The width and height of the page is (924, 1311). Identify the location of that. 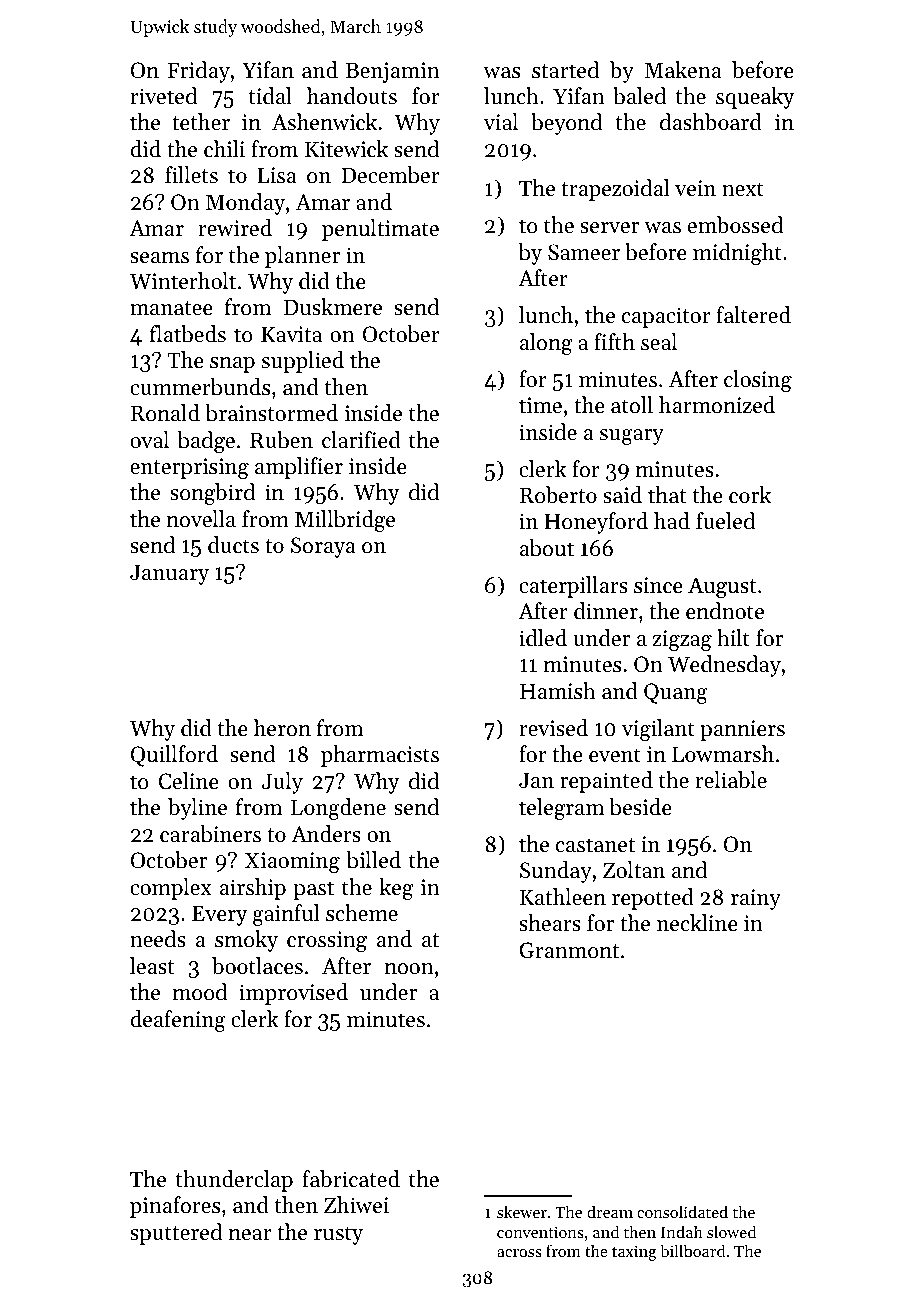
(667, 495).
